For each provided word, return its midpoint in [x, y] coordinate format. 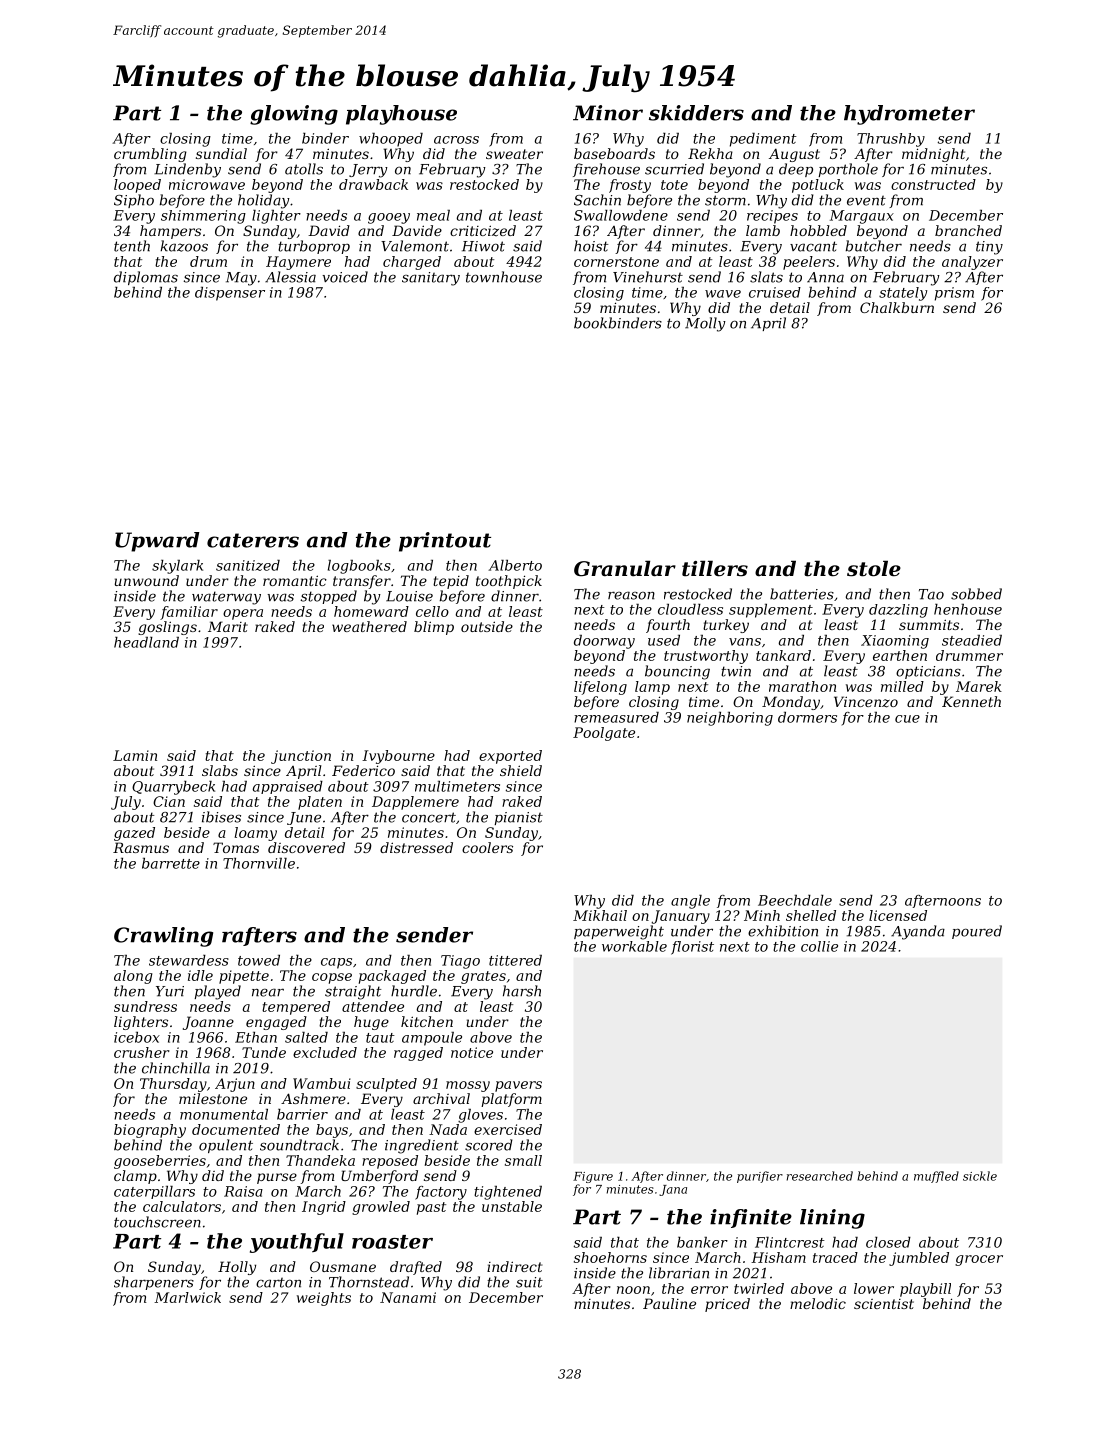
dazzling [898, 611]
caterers [253, 540]
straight [353, 992]
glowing [294, 115]
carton [278, 1282]
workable [634, 946]
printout [445, 542]
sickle [980, 1176]
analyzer [972, 263]
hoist [591, 246]
